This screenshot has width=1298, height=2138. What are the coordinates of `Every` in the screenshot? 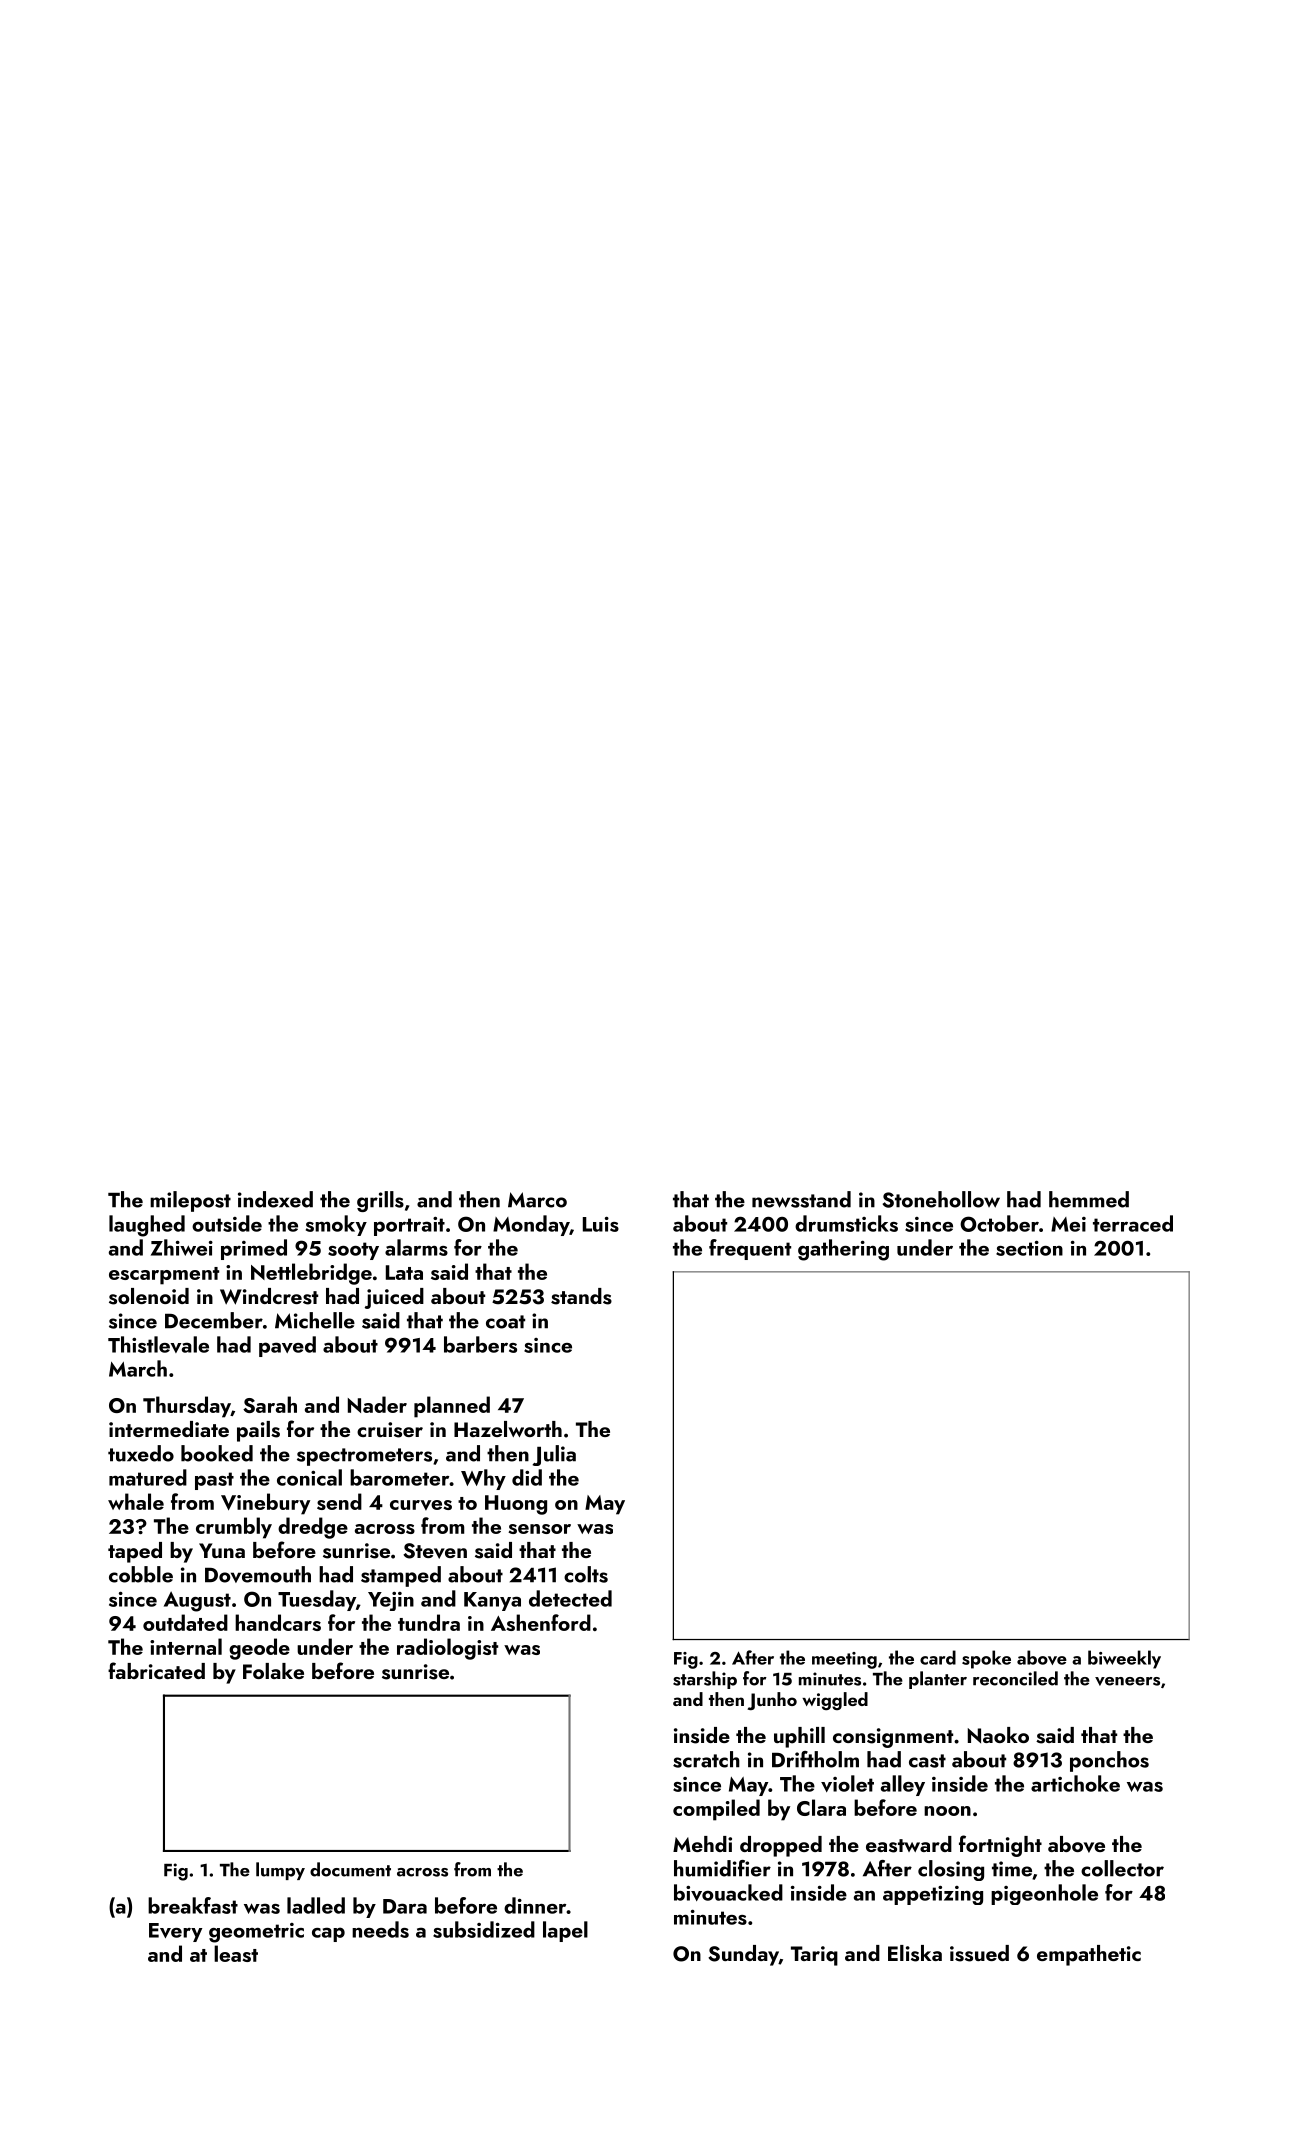 It's located at (175, 1932).
